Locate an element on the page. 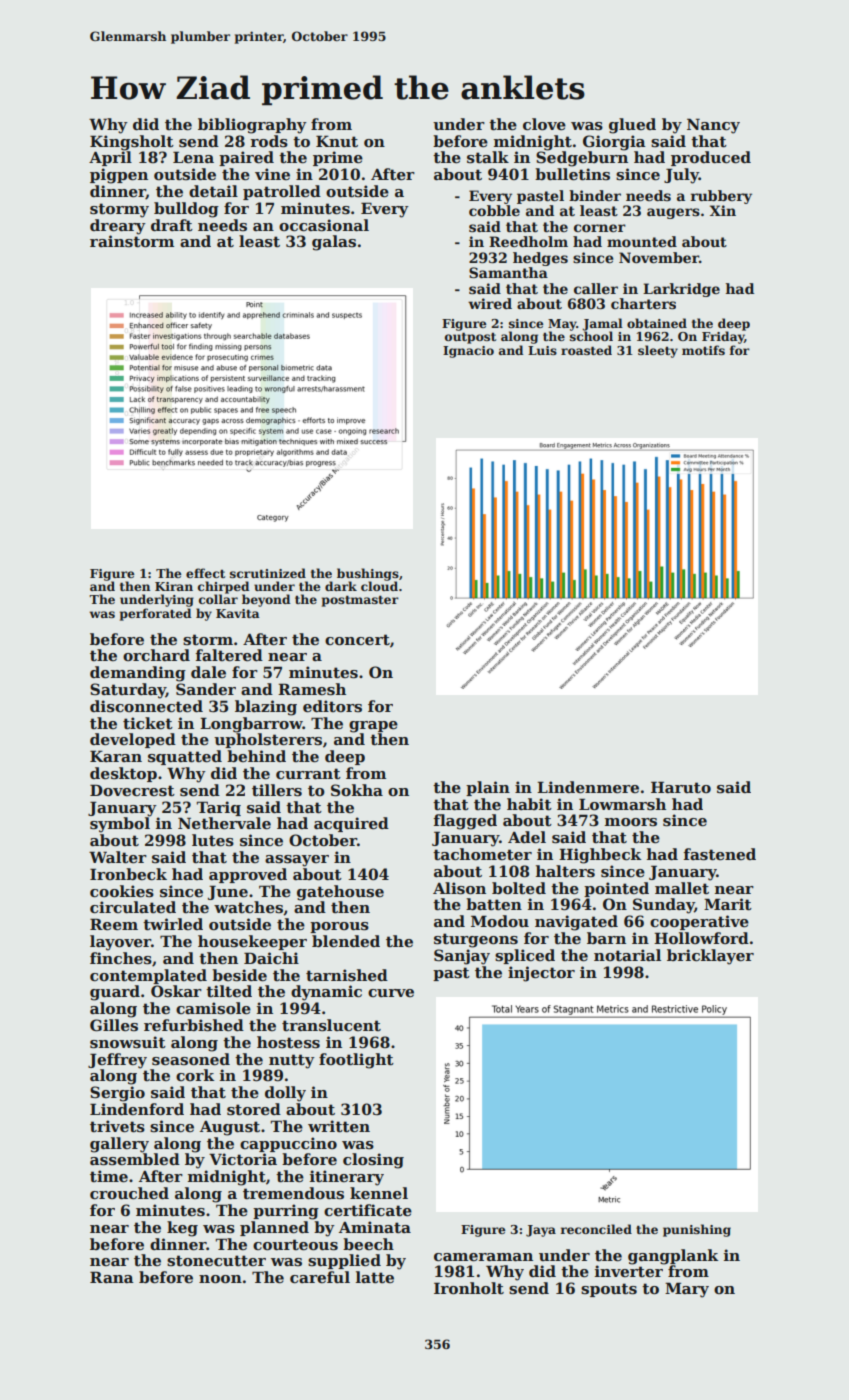  Mary is located at coordinates (687, 1290).
